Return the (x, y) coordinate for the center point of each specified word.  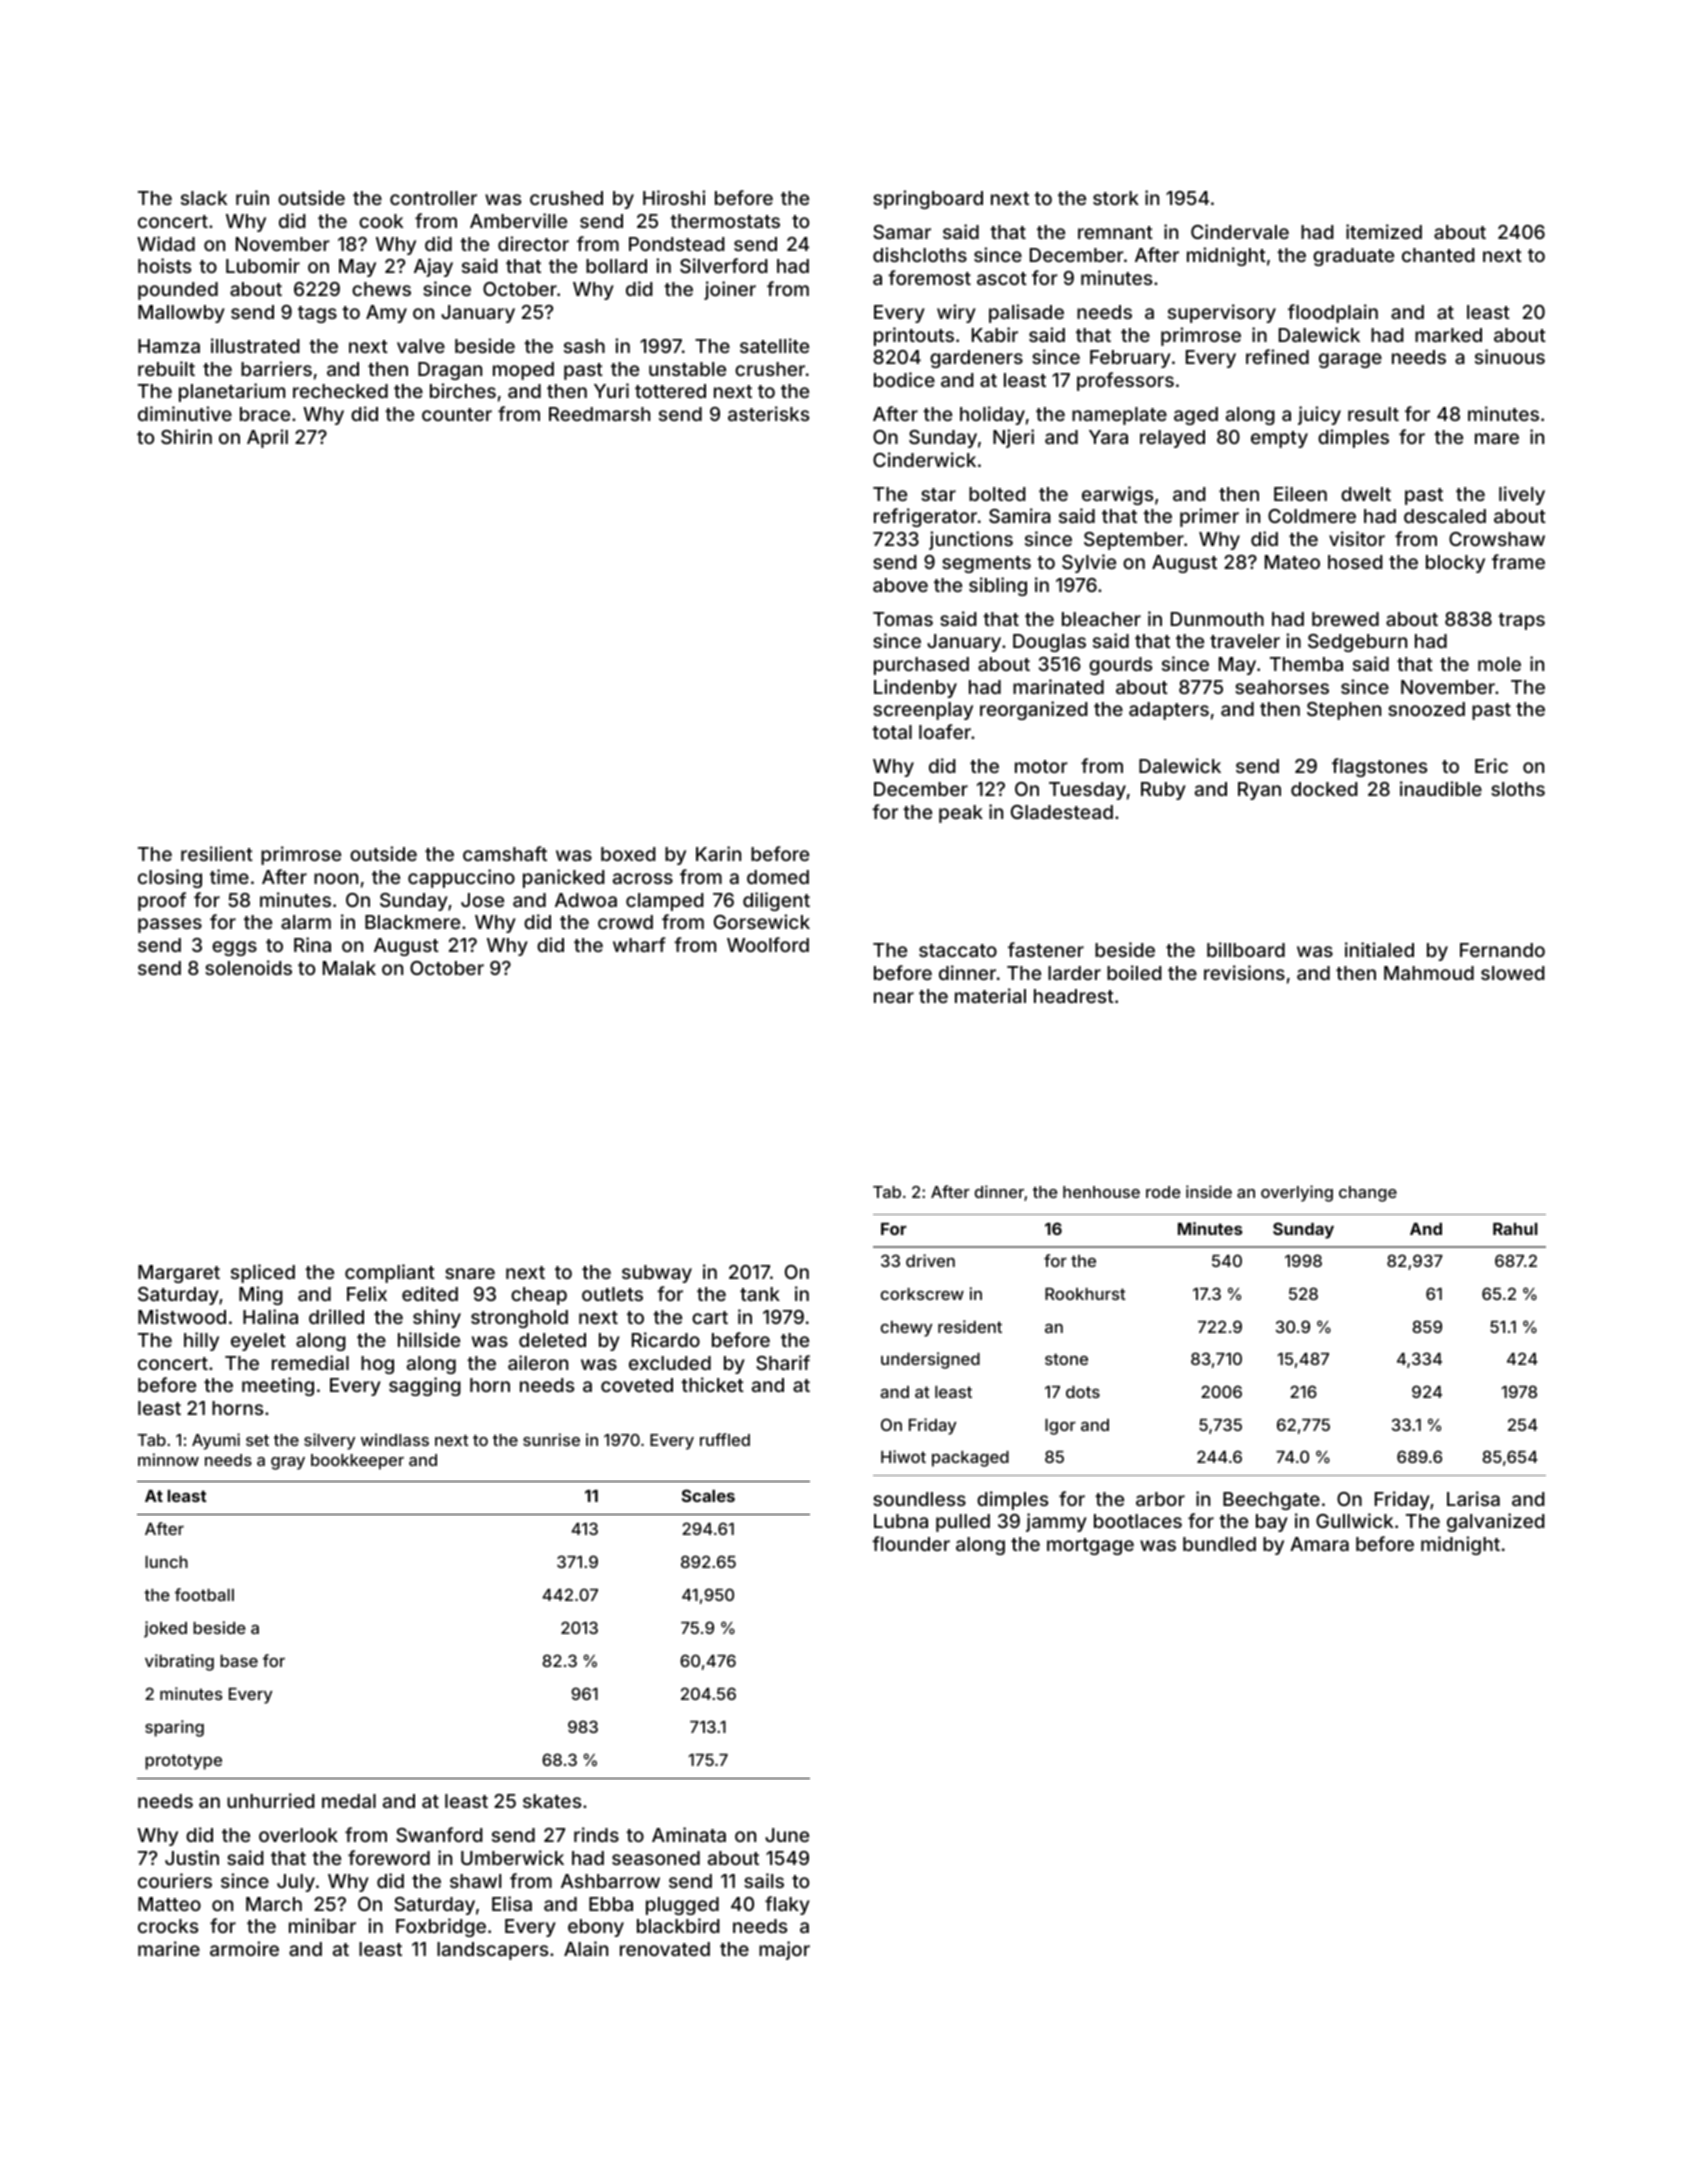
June (787, 1835)
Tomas (903, 619)
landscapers (492, 1951)
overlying (1297, 1193)
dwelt (1366, 494)
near (894, 997)
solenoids (248, 967)
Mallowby (181, 314)
